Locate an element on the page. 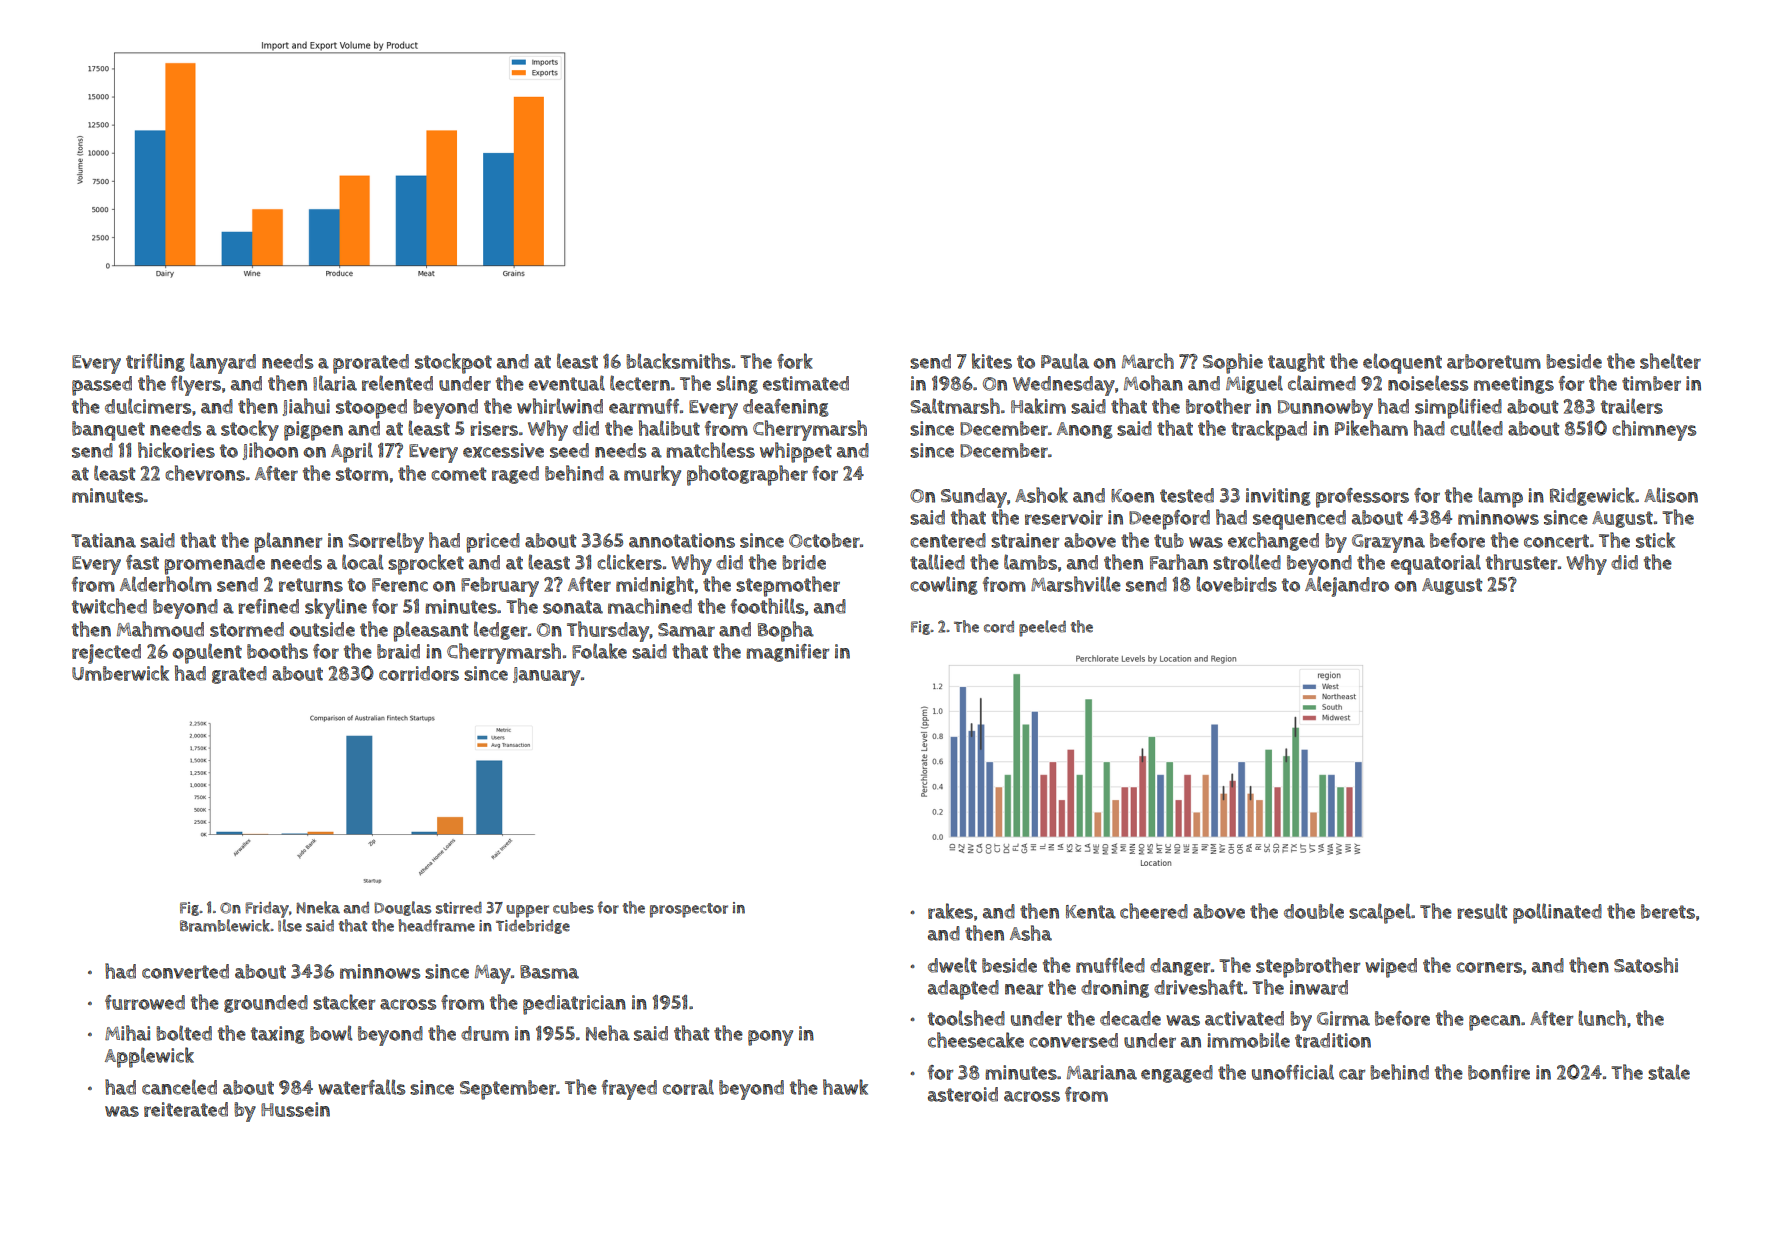 The height and width of the image is (1259, 1781). Alejandro is located at coordinates (1347, 586).
